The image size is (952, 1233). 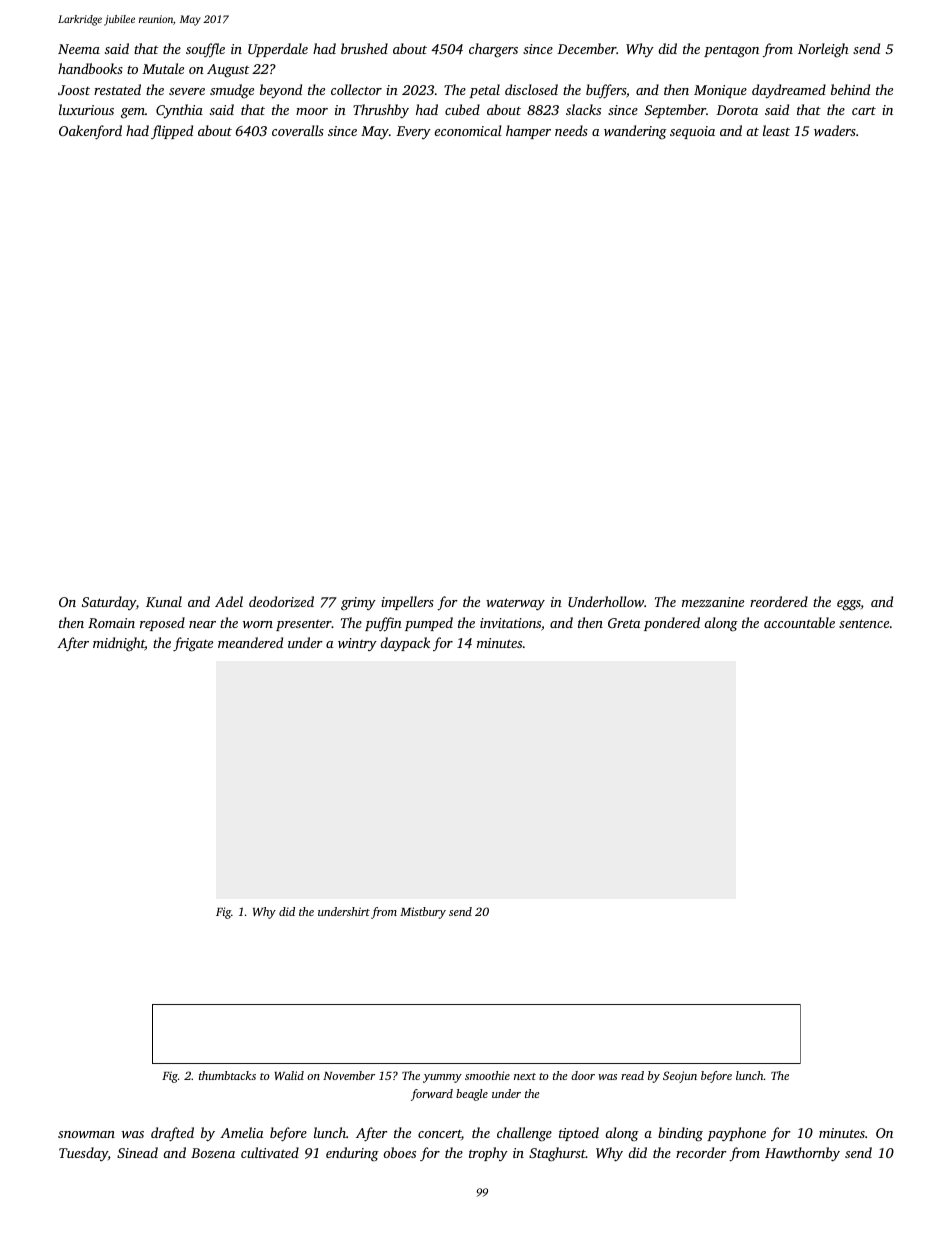 I want to click on pondered, so click(x=672, y=624).
